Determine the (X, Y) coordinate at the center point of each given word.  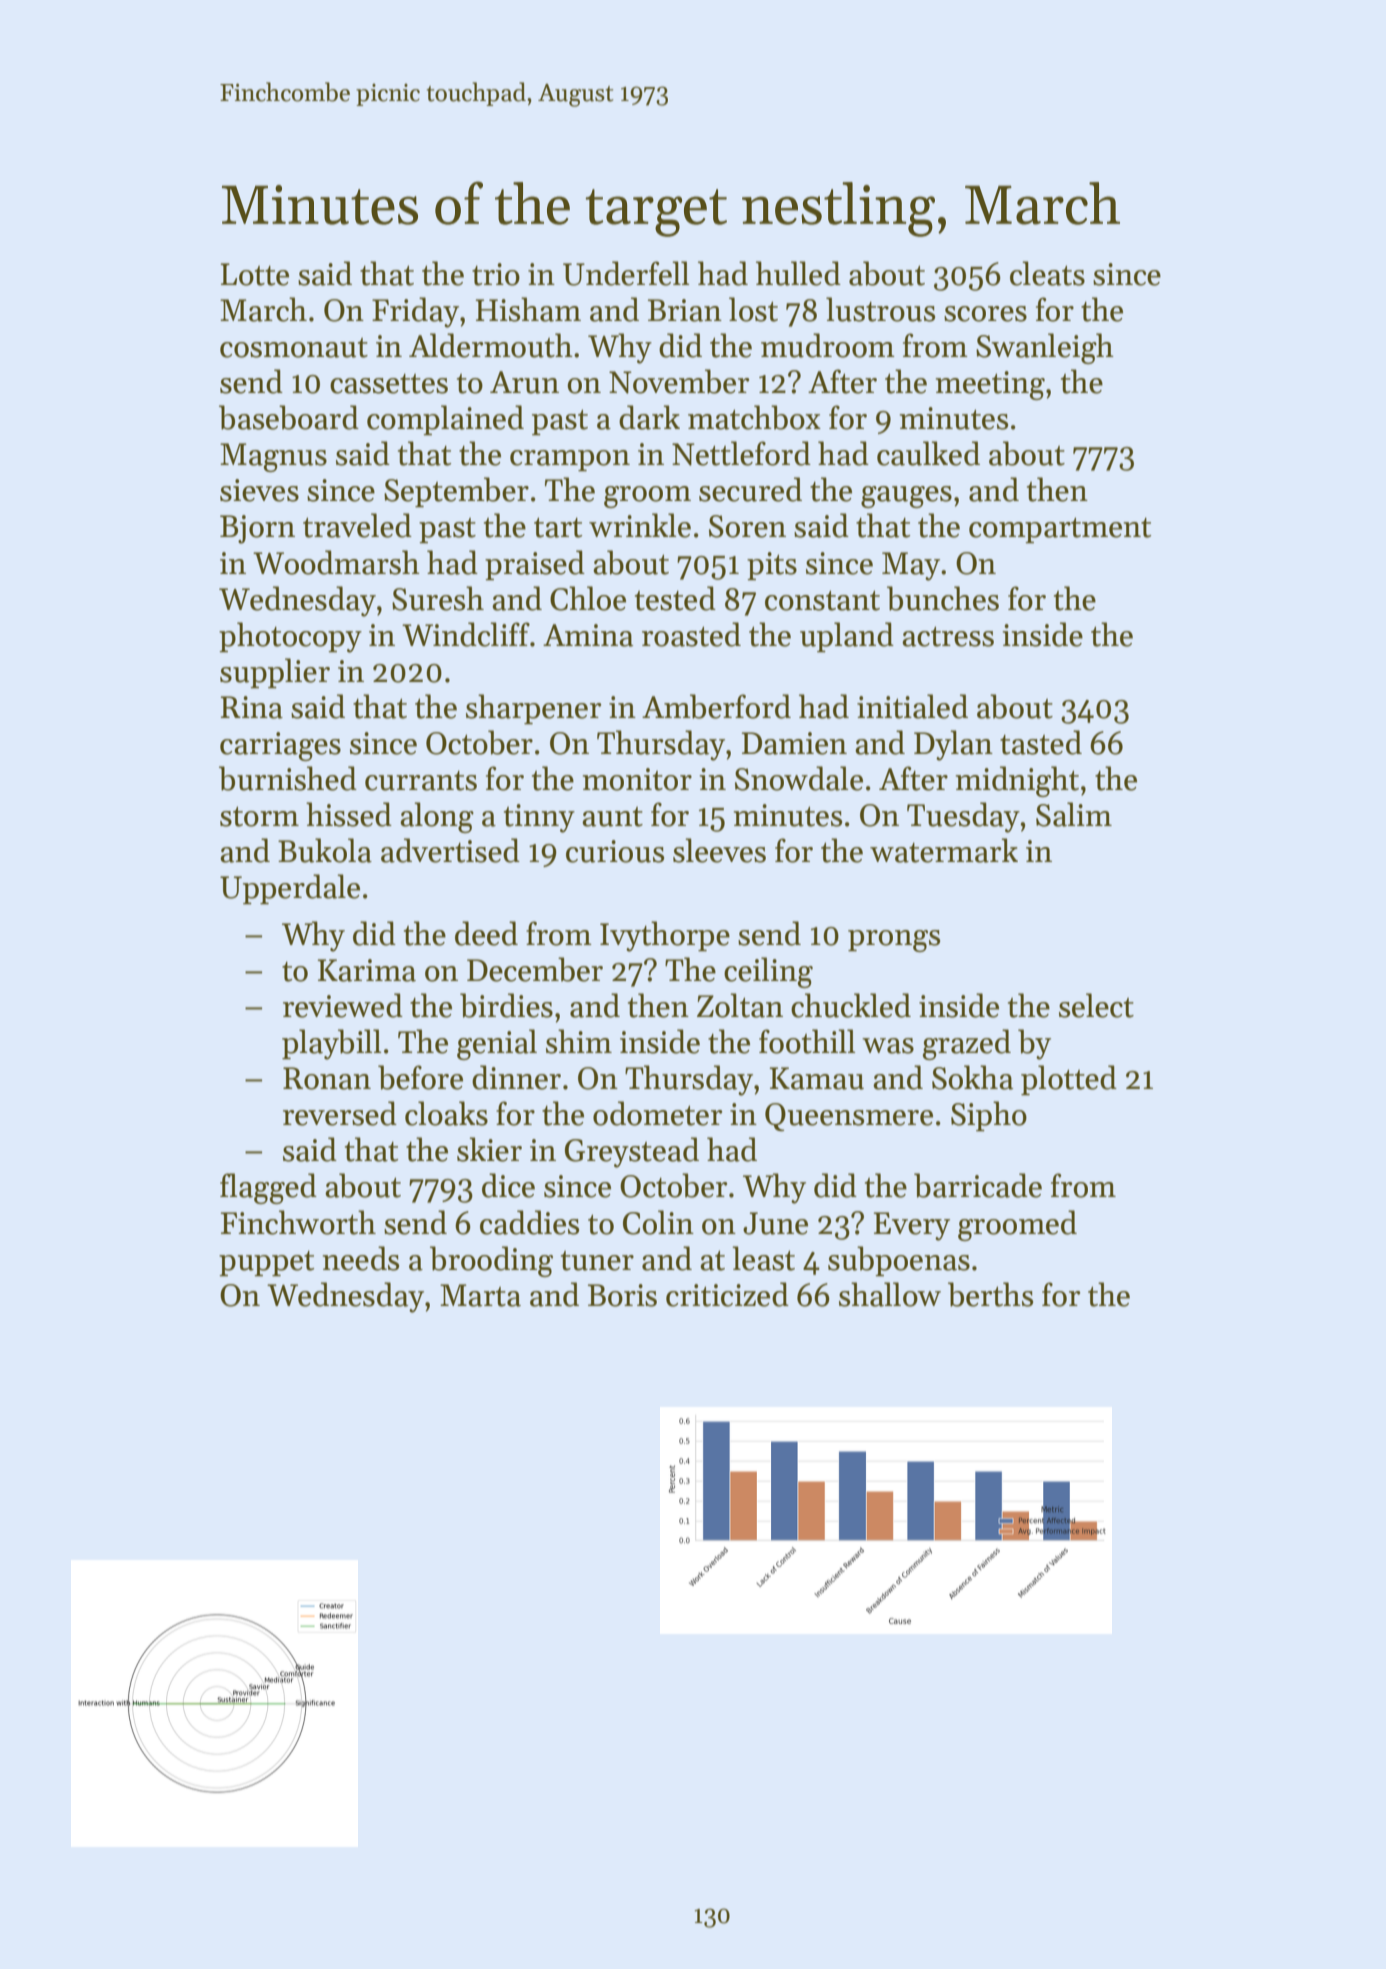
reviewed (343, 1005)
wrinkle (640, 525)
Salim (1074, 814)
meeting (990, 385)
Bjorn (257, 529)
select (1096, 1005)
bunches (943, 598)
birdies (506, 1005)
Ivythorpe (665, 936)
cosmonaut (294, 348)
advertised (450, 850)
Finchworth (298, 1222)
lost (753, 309)
